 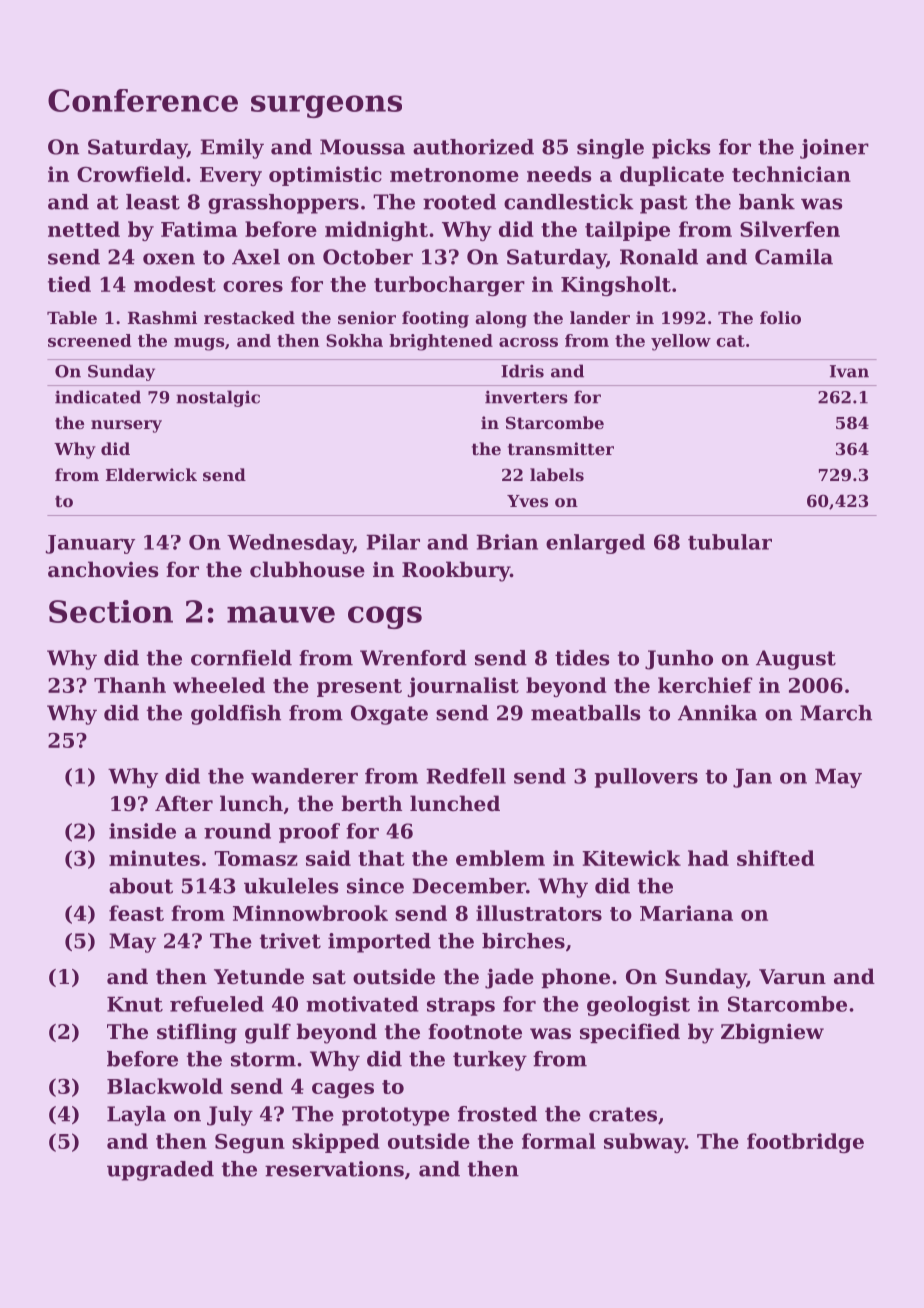 I want to click on along, so click(x=501, y=319).
